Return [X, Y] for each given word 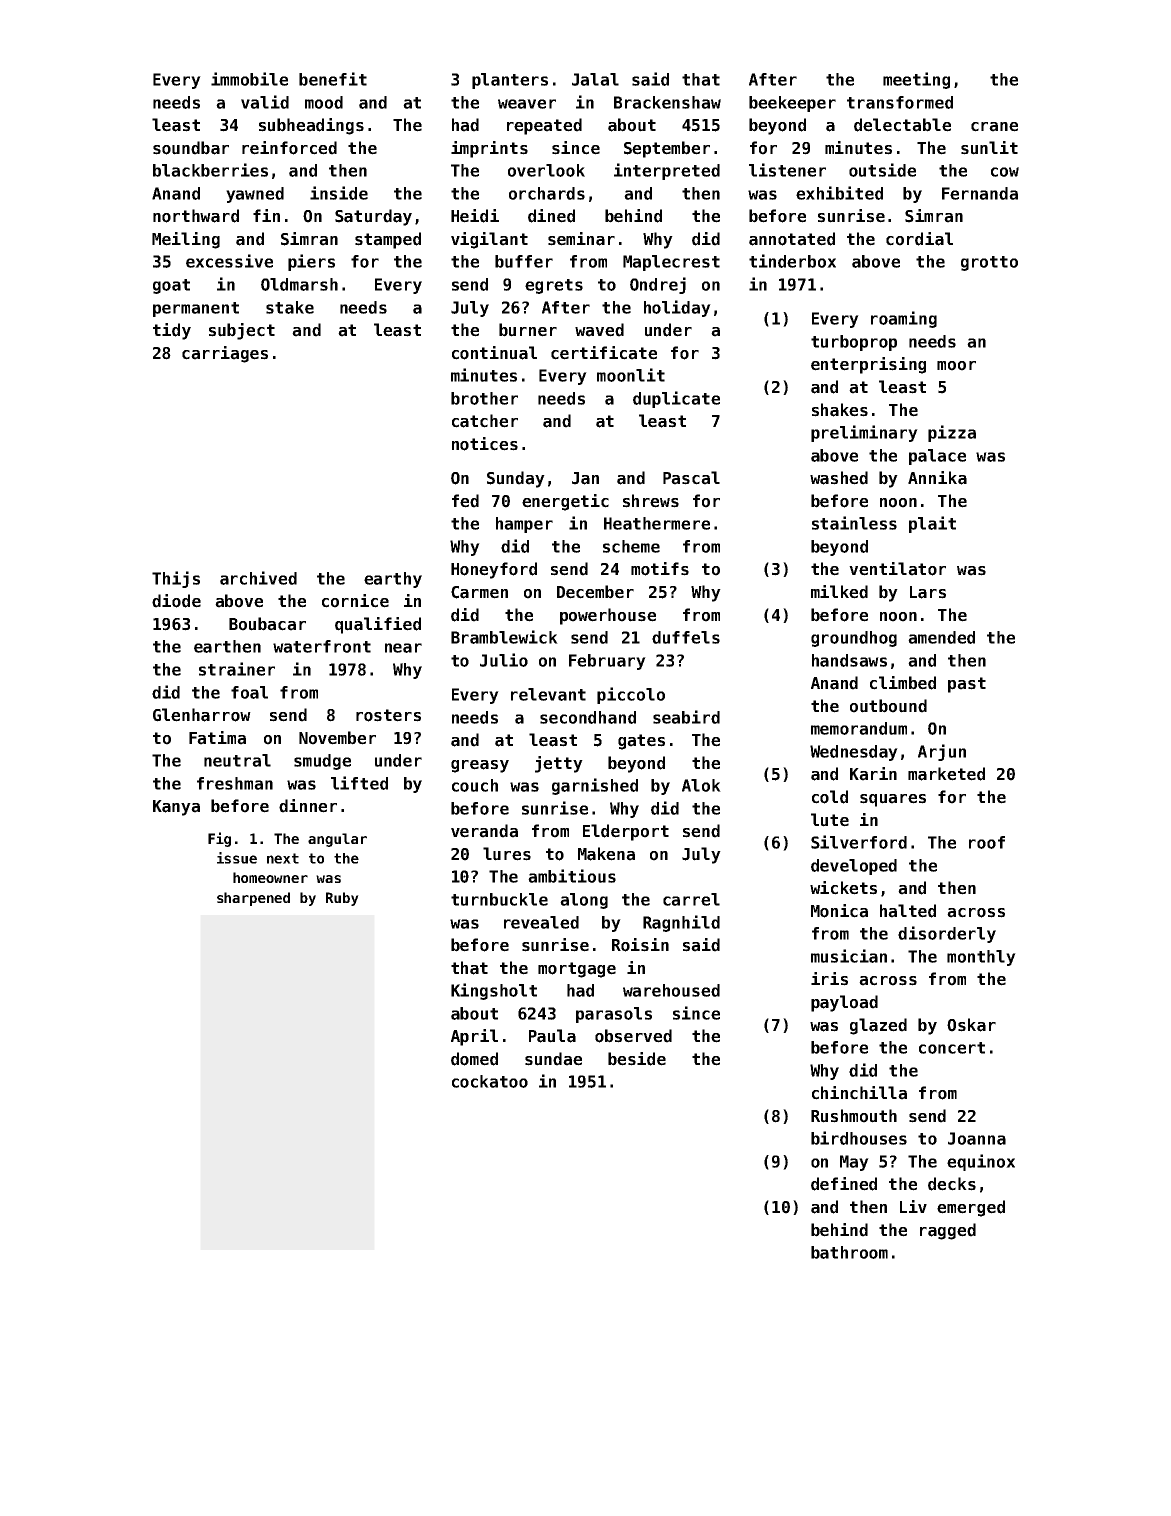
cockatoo [490, 1081]
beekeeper [792, 104]
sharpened [253, 899]
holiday [677, 308]
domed [474, 1059]
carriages [225, 354]
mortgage [577, 970]
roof [987, 842]
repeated [544, 126]
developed [854, 867]
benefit [333, 79]
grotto [989, 263]
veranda [484, 831]
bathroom [849, 1252]
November [337, 738]
